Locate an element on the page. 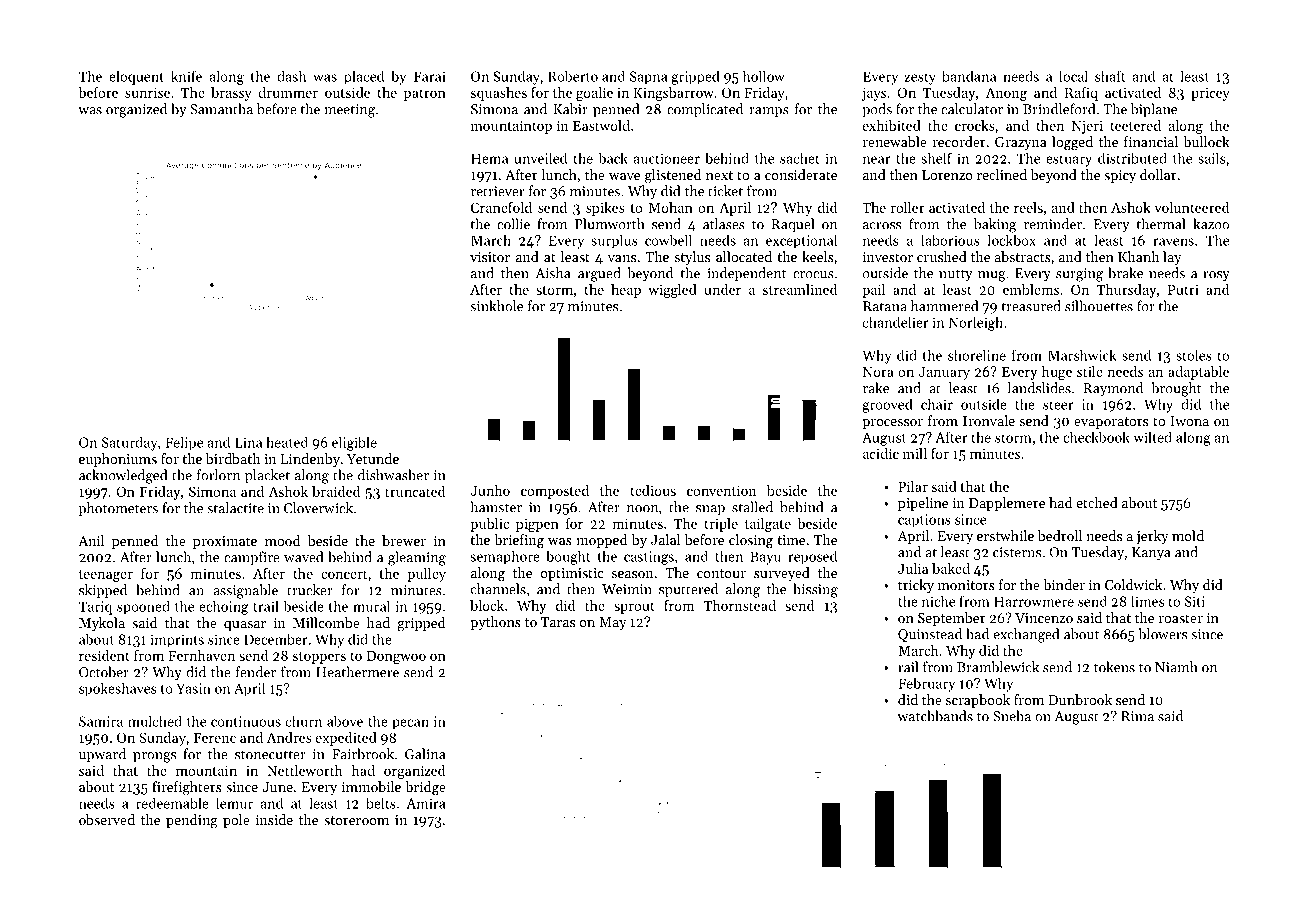  bridge is located at coordinates (425, 788).
